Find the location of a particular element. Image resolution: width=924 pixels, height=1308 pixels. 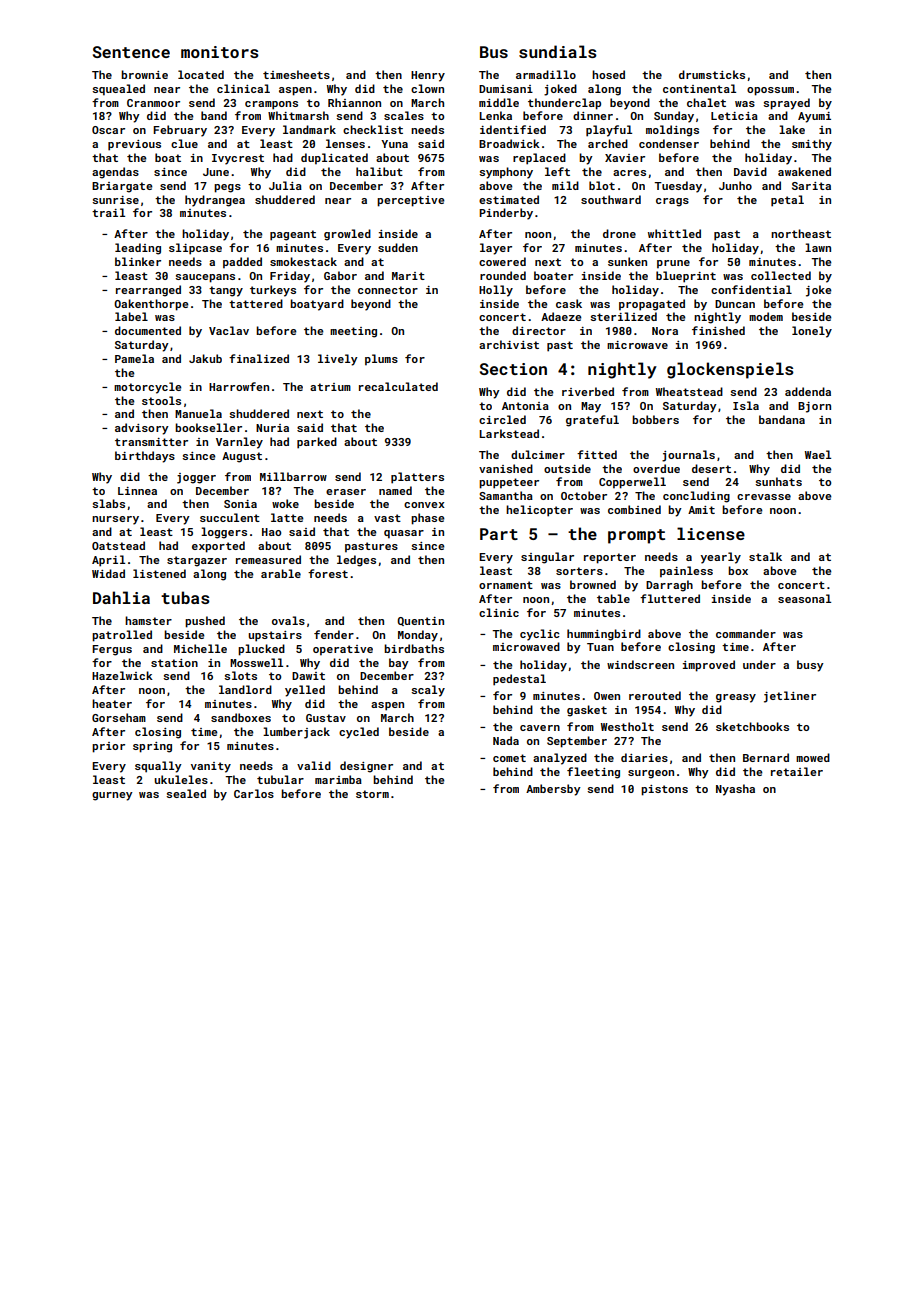

monitors is located at coordinates (220, 52).
